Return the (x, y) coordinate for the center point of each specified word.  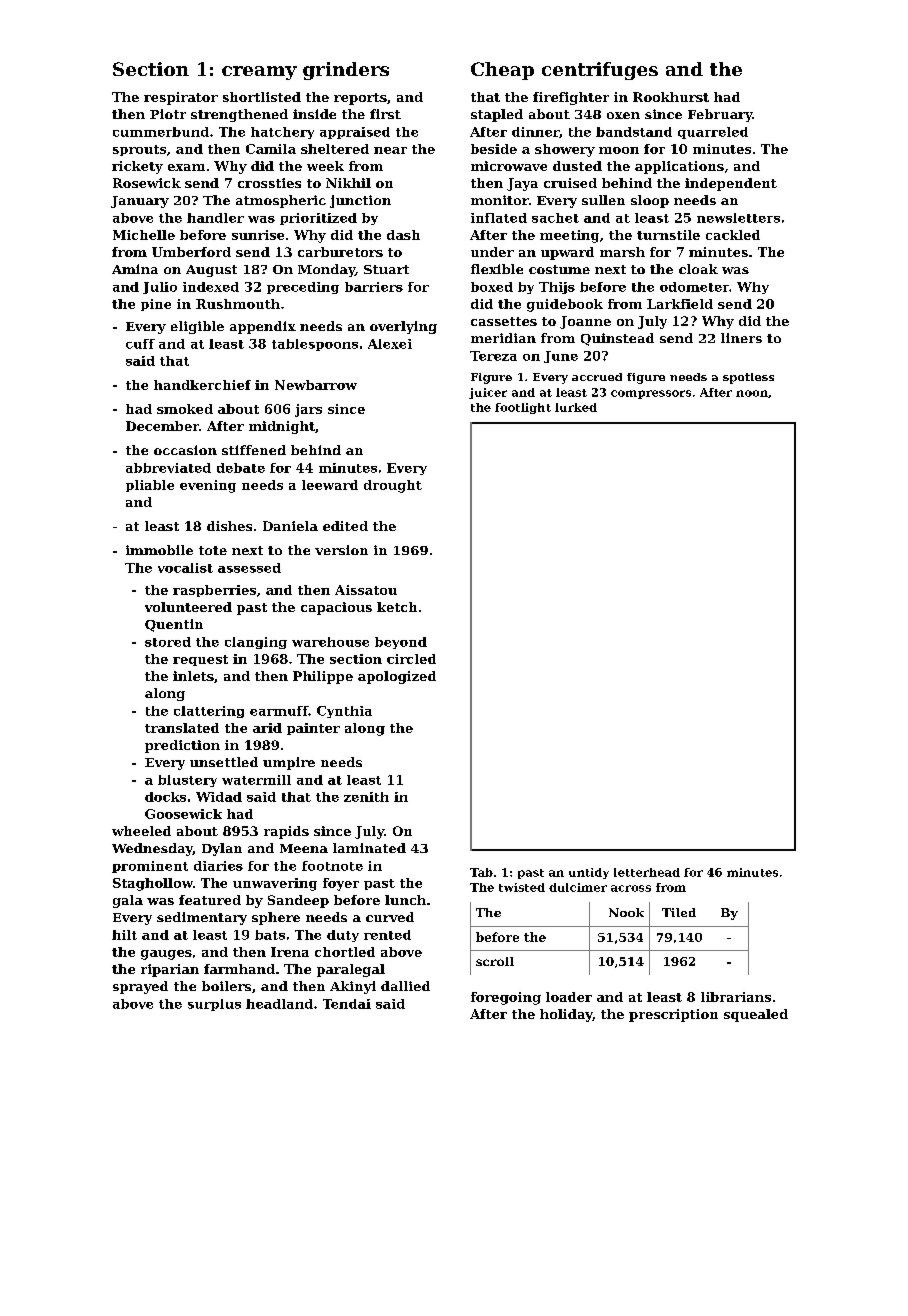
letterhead (647, 872)
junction (360, 201)
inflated (499, 218)
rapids (286, 832)
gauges (166, 955)
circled (411, 659)
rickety (137, 167)
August (211, 271)
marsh (622, 252)
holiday (566, 1015)
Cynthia (344, 712)
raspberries (214, 591)
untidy (589, 873)
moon (619, 150)
